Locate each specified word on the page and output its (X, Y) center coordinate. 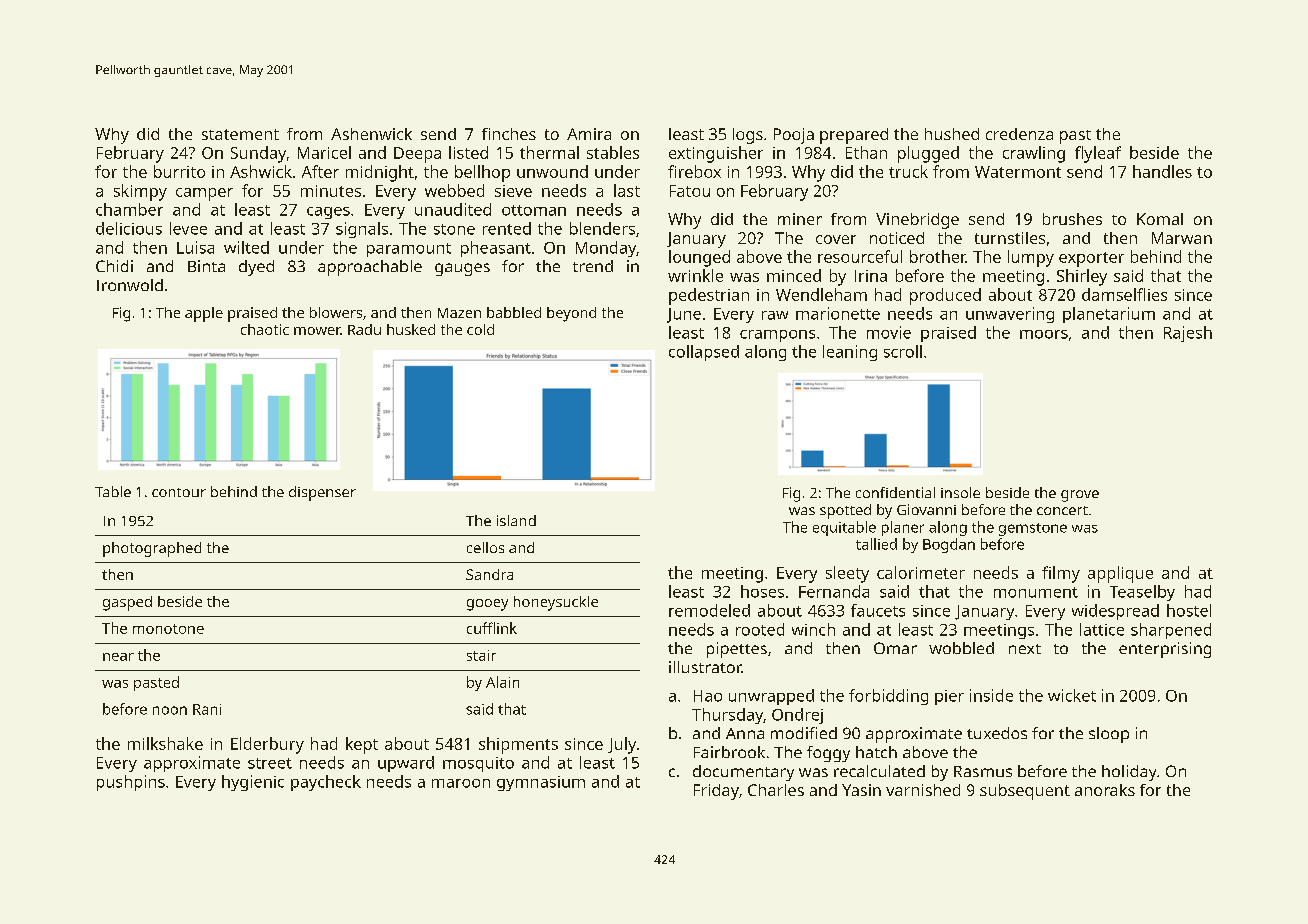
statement (240, 134)
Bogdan (949, 545)
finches (509, 134)
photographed (152, 549)
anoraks (1105, 790)
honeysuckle (556, 603)
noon (170, 710)
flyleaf (1098, 154)
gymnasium (541, 783)
